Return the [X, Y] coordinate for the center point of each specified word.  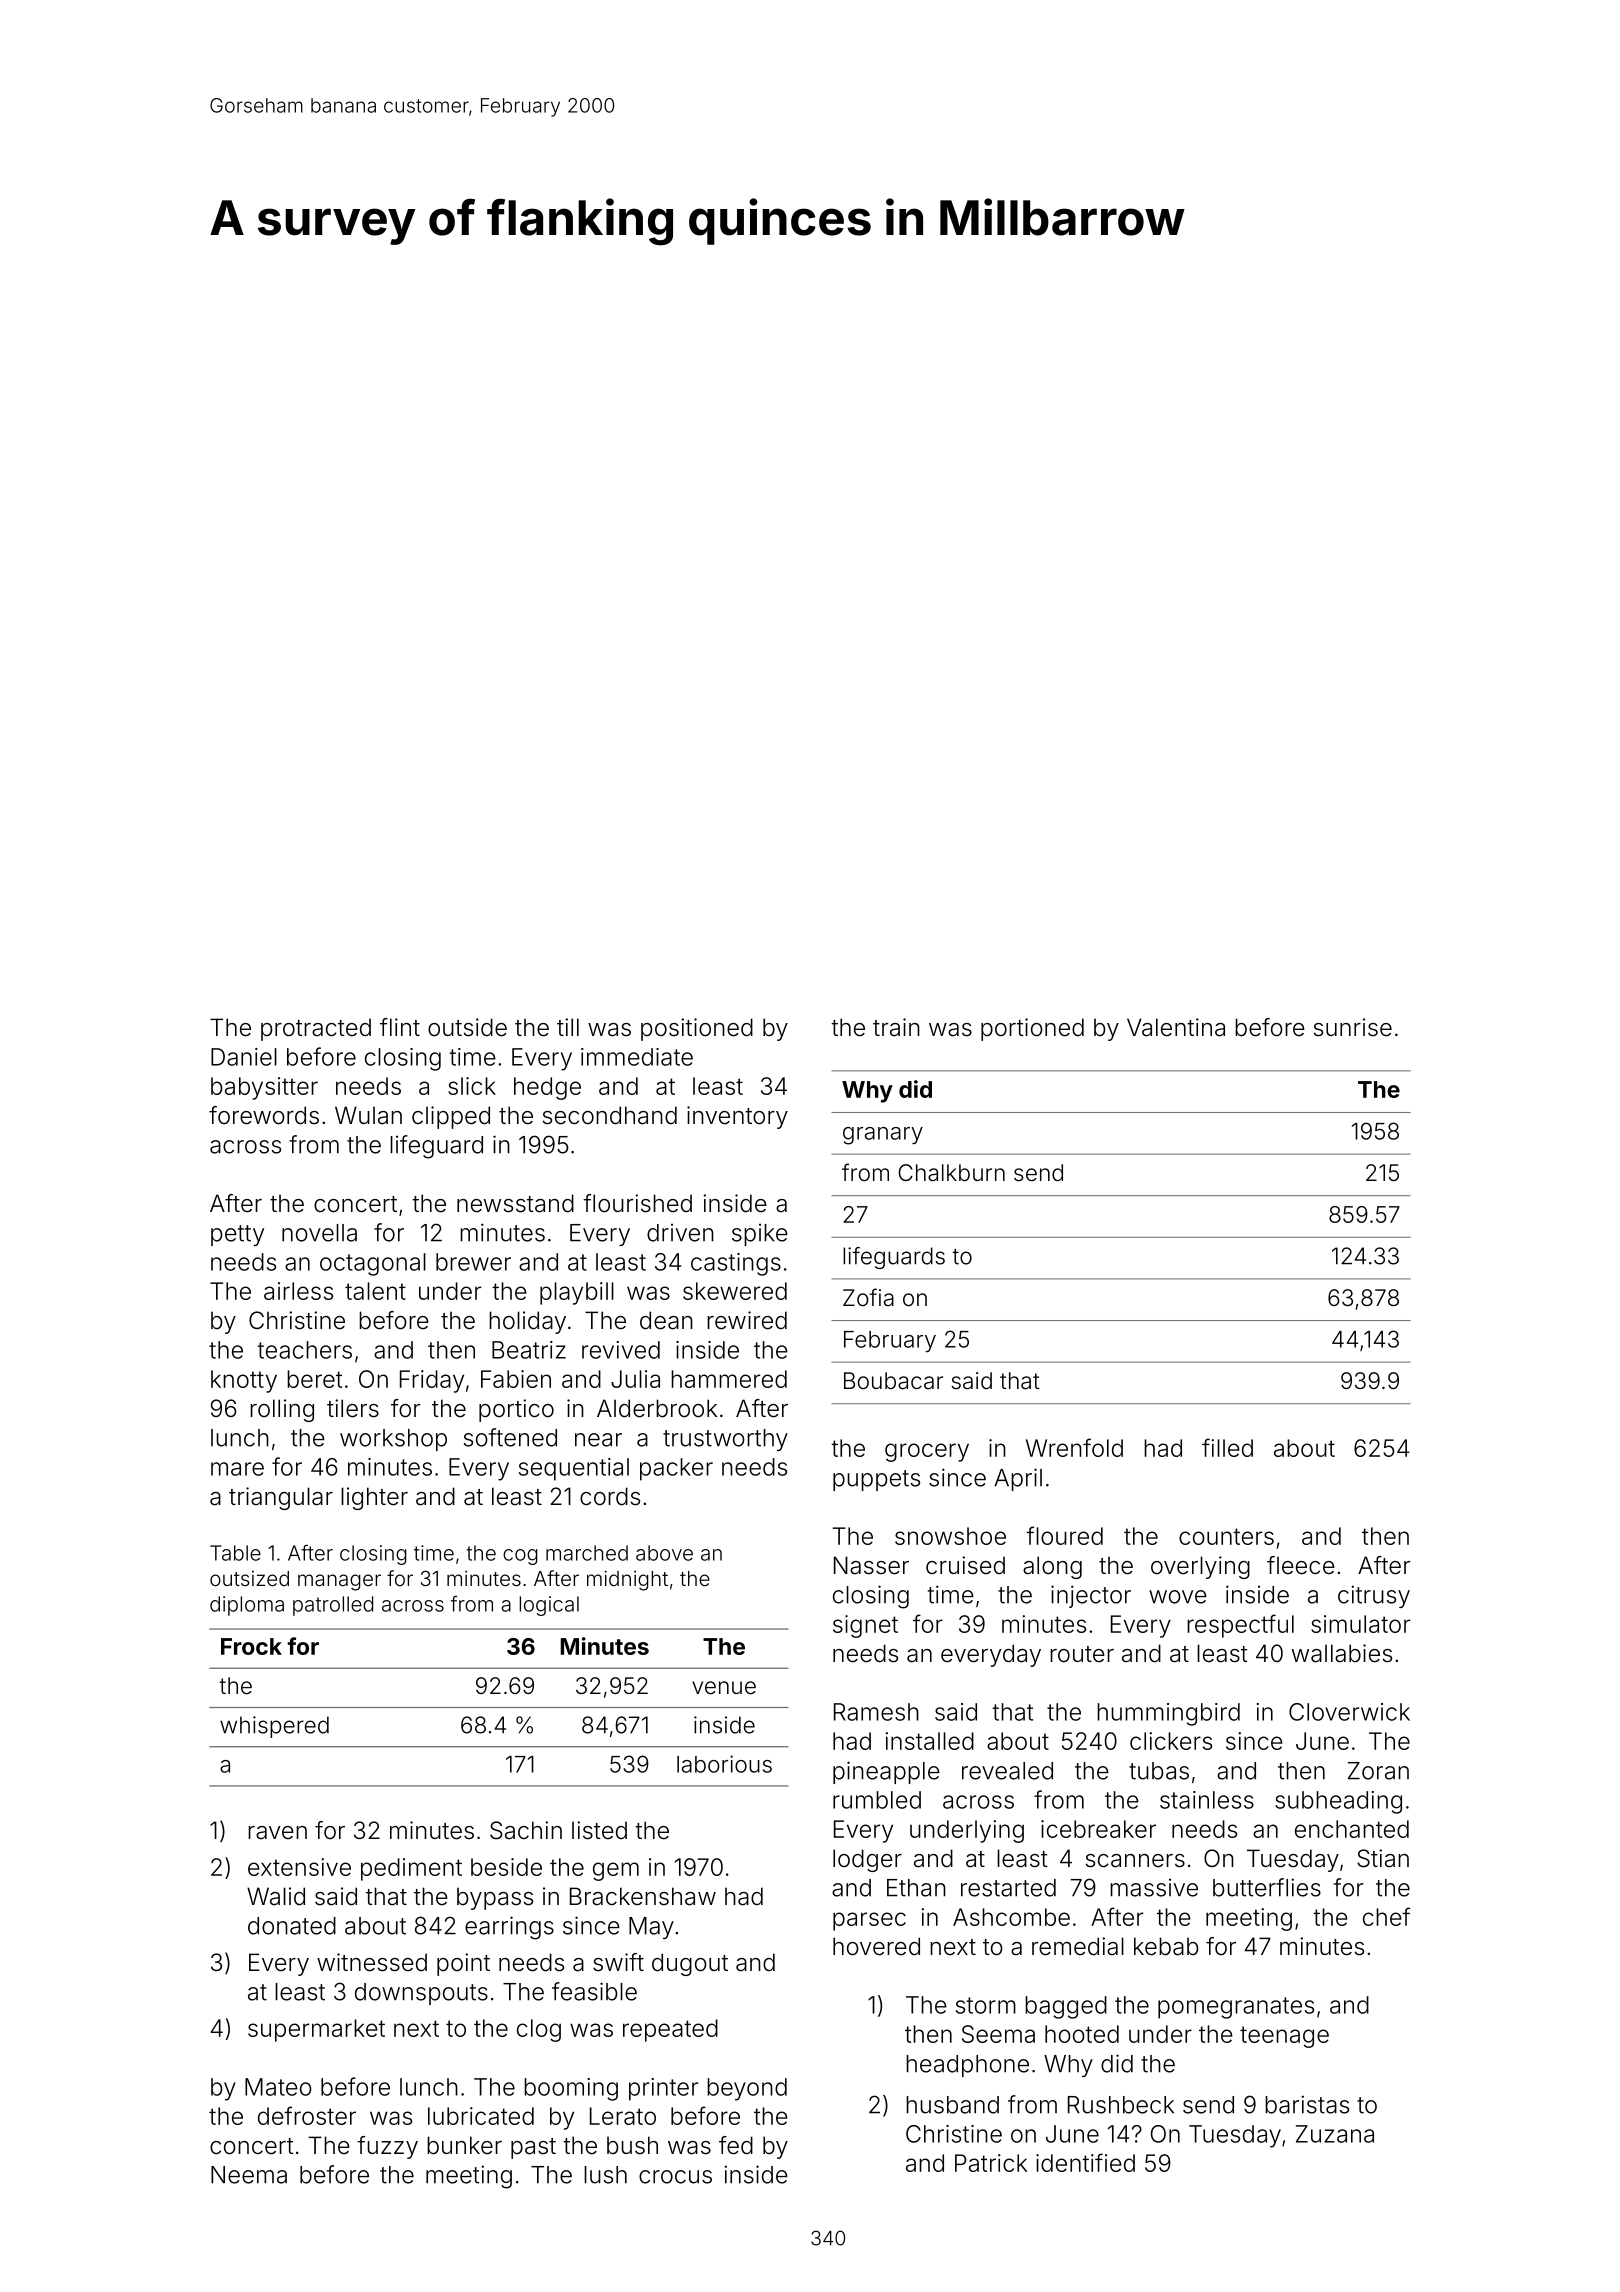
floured [1064, 1535]
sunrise [1353, 1027]
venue [724, 1688]
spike [760, 1235]
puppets [876, 1480]
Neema [249, 2175]
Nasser [871, 1565]
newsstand [515, 1203]
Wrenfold [1074, 1447]
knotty [244, 1381]
